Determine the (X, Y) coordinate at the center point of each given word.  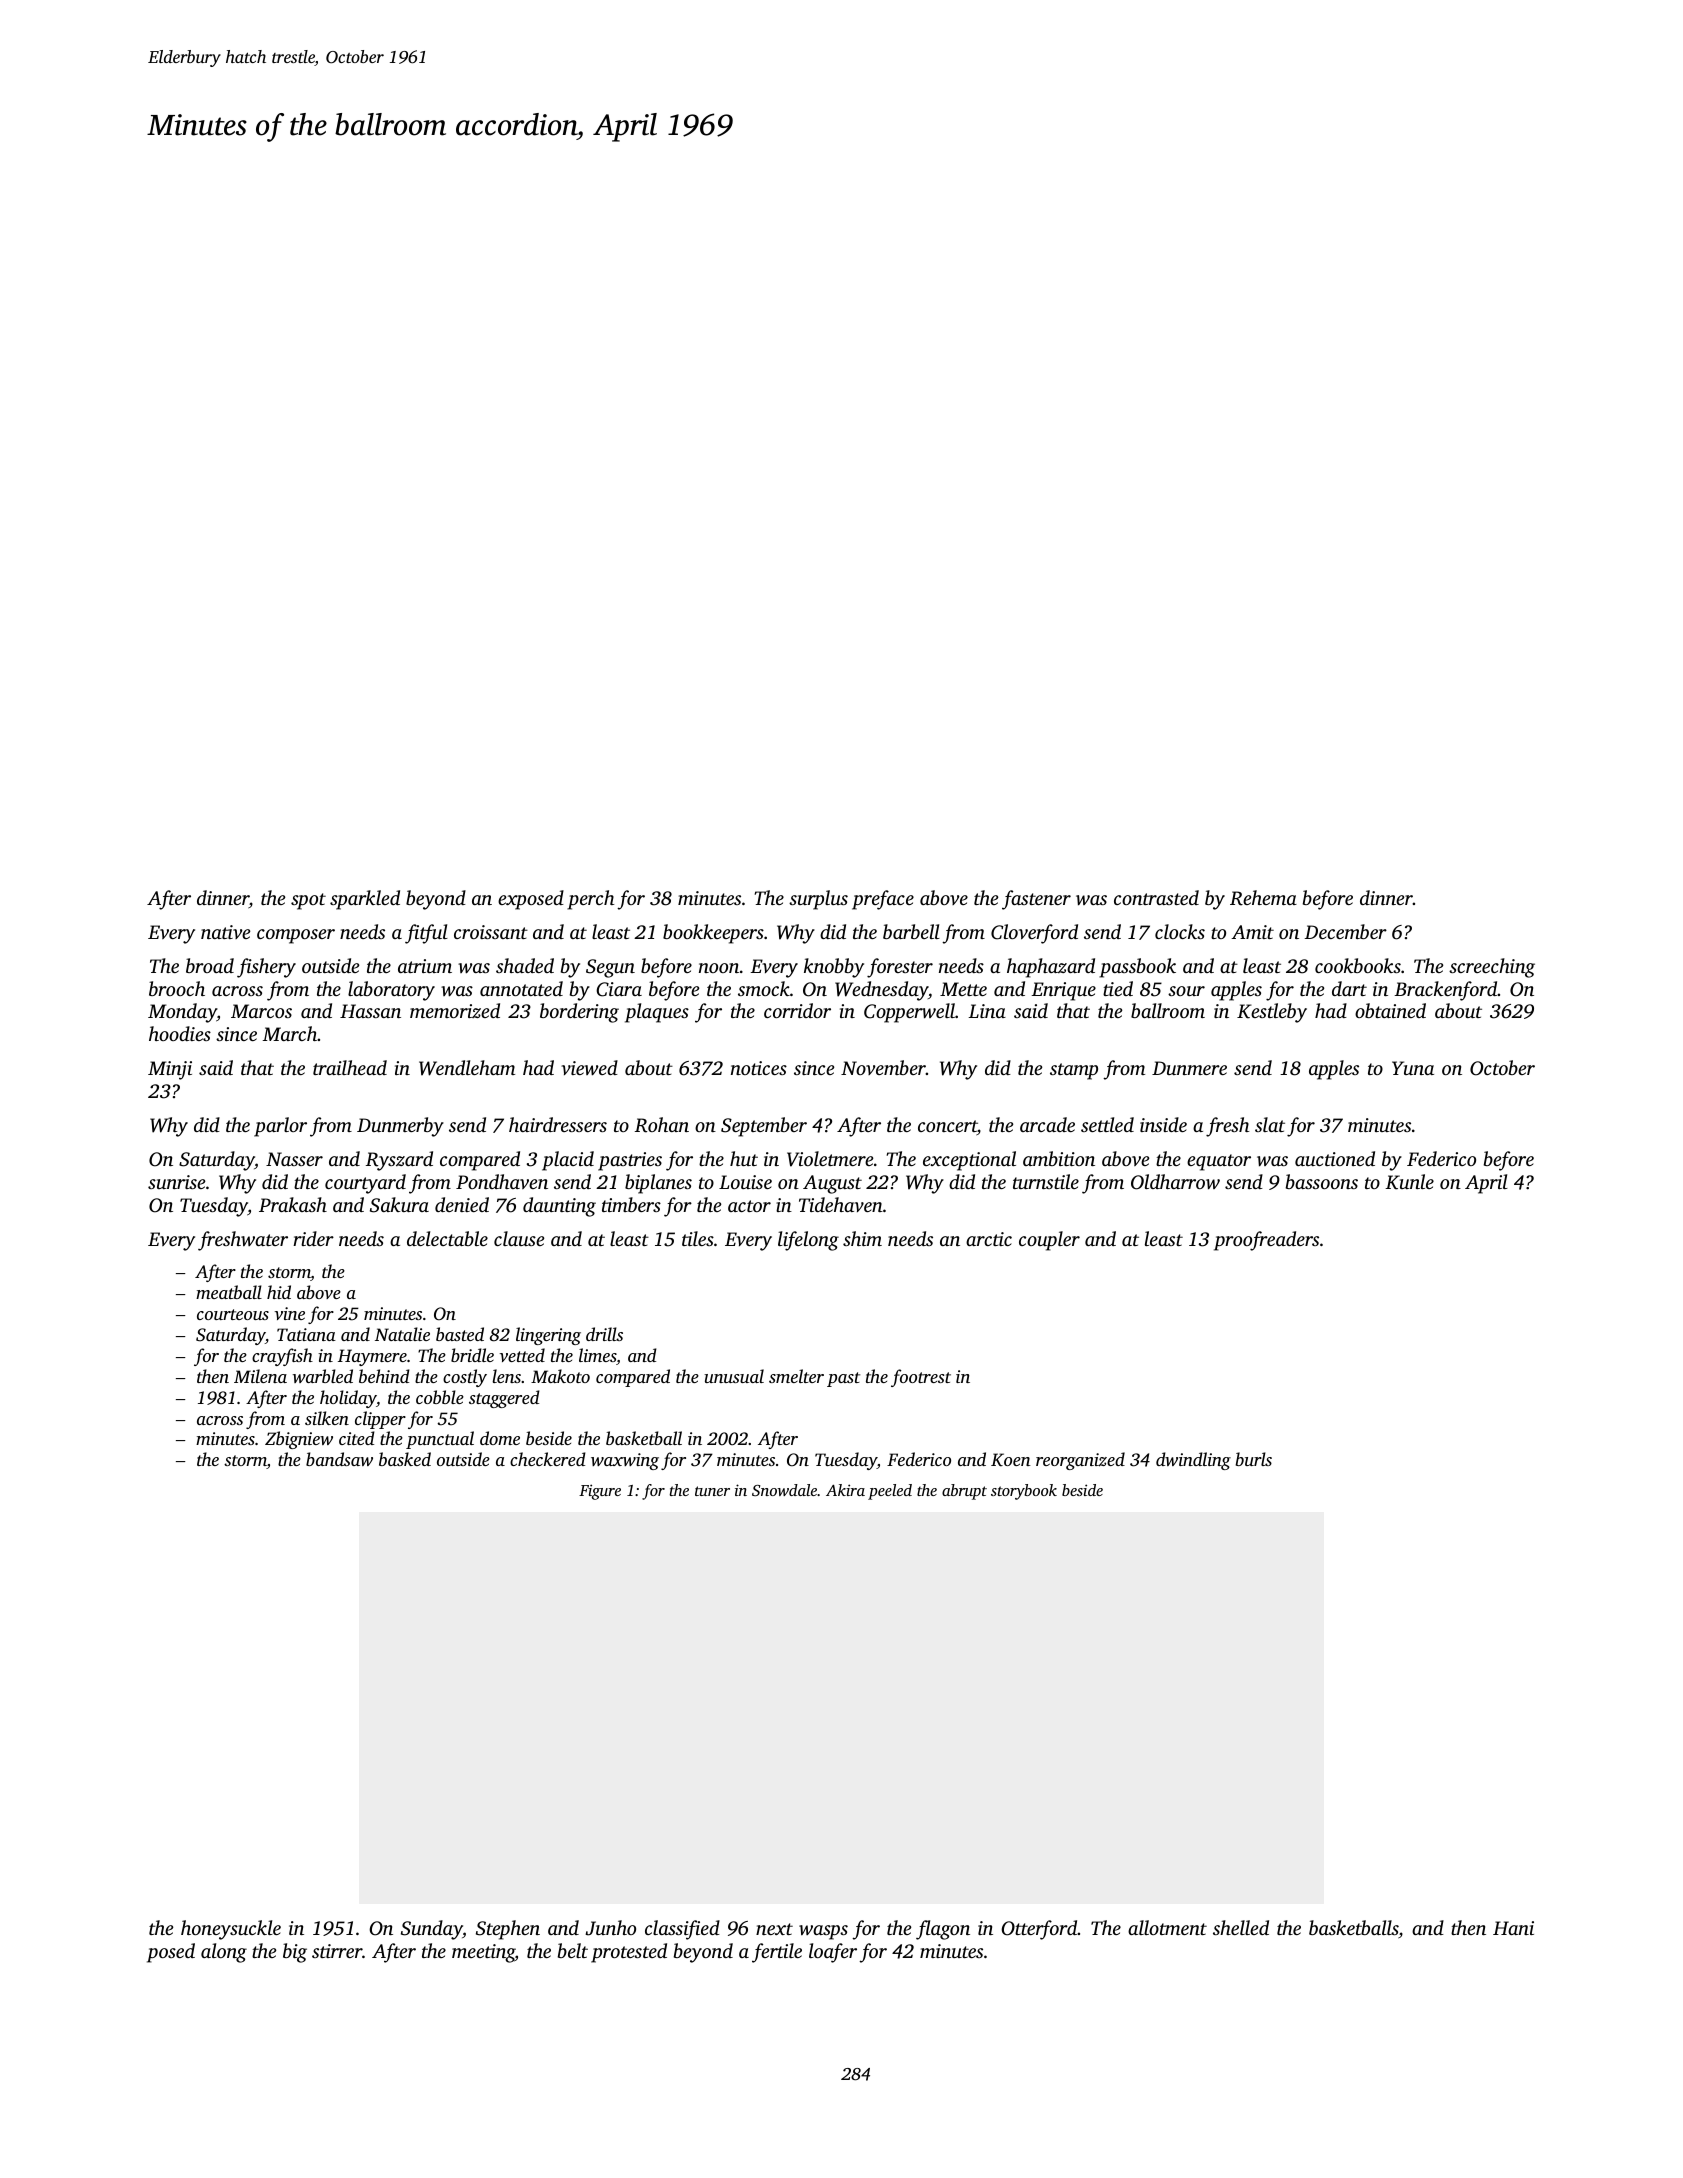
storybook (1024, 1492)
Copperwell (909, 1013)
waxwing (625, 1461)
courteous (233, 1314)
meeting (483, 1953)
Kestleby (1272, 1013)
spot (308, 901)
